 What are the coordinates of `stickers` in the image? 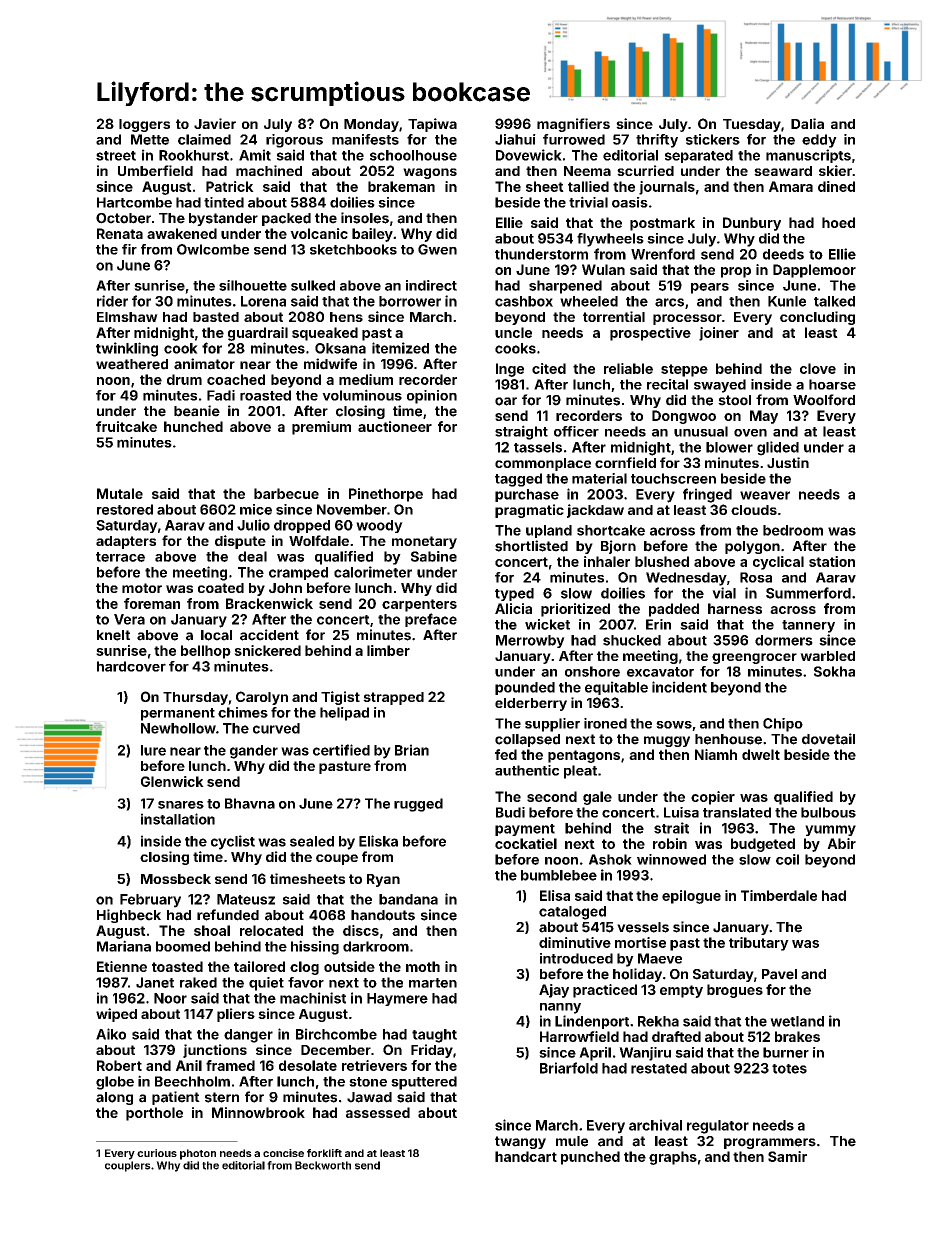 It's located at (713, 139).
